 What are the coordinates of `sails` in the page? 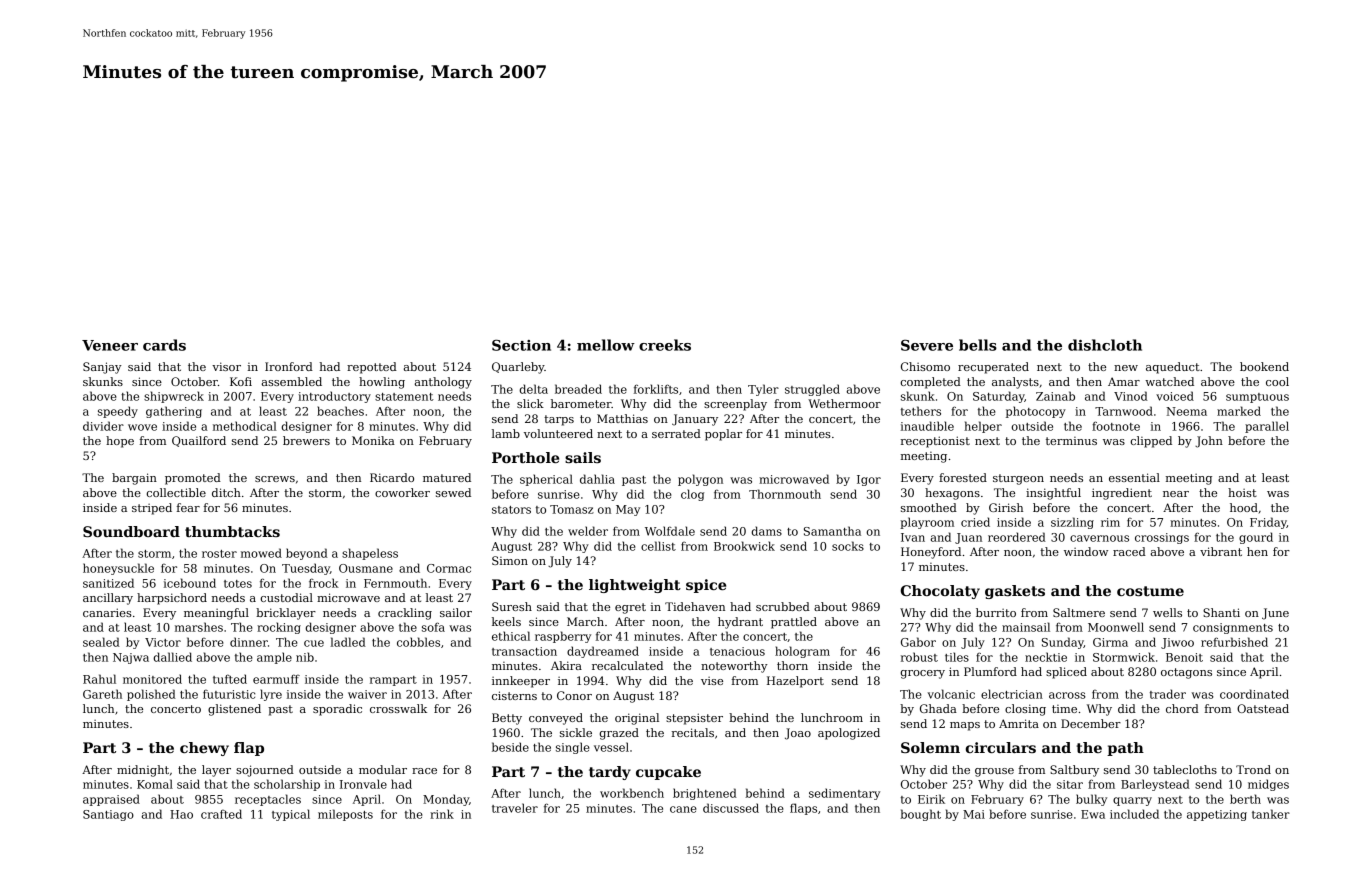 It's located at (583, 457).
